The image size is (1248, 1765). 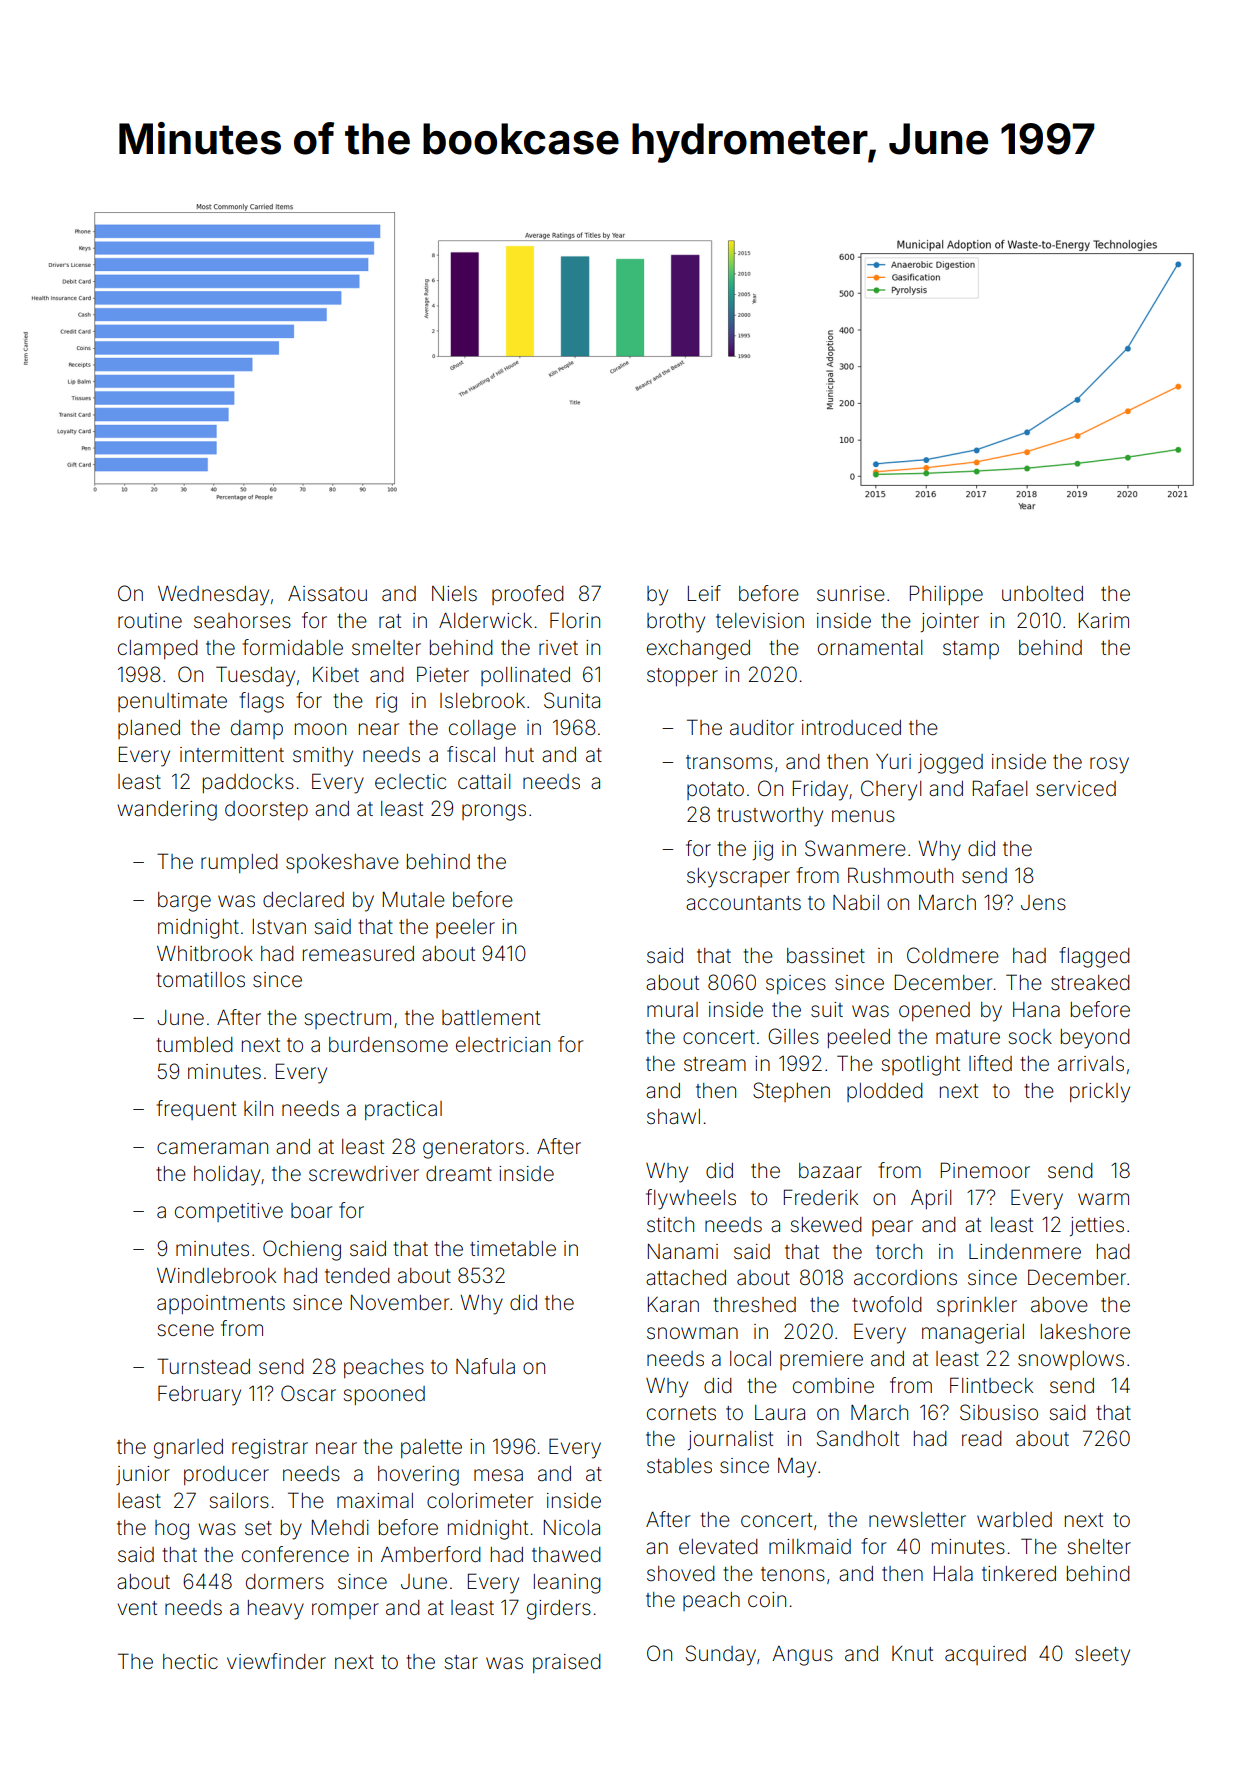 What do you see at coordinates (985, 1655) in the screenshot?
I see `acquired` at bounding box center [985, 1655].
